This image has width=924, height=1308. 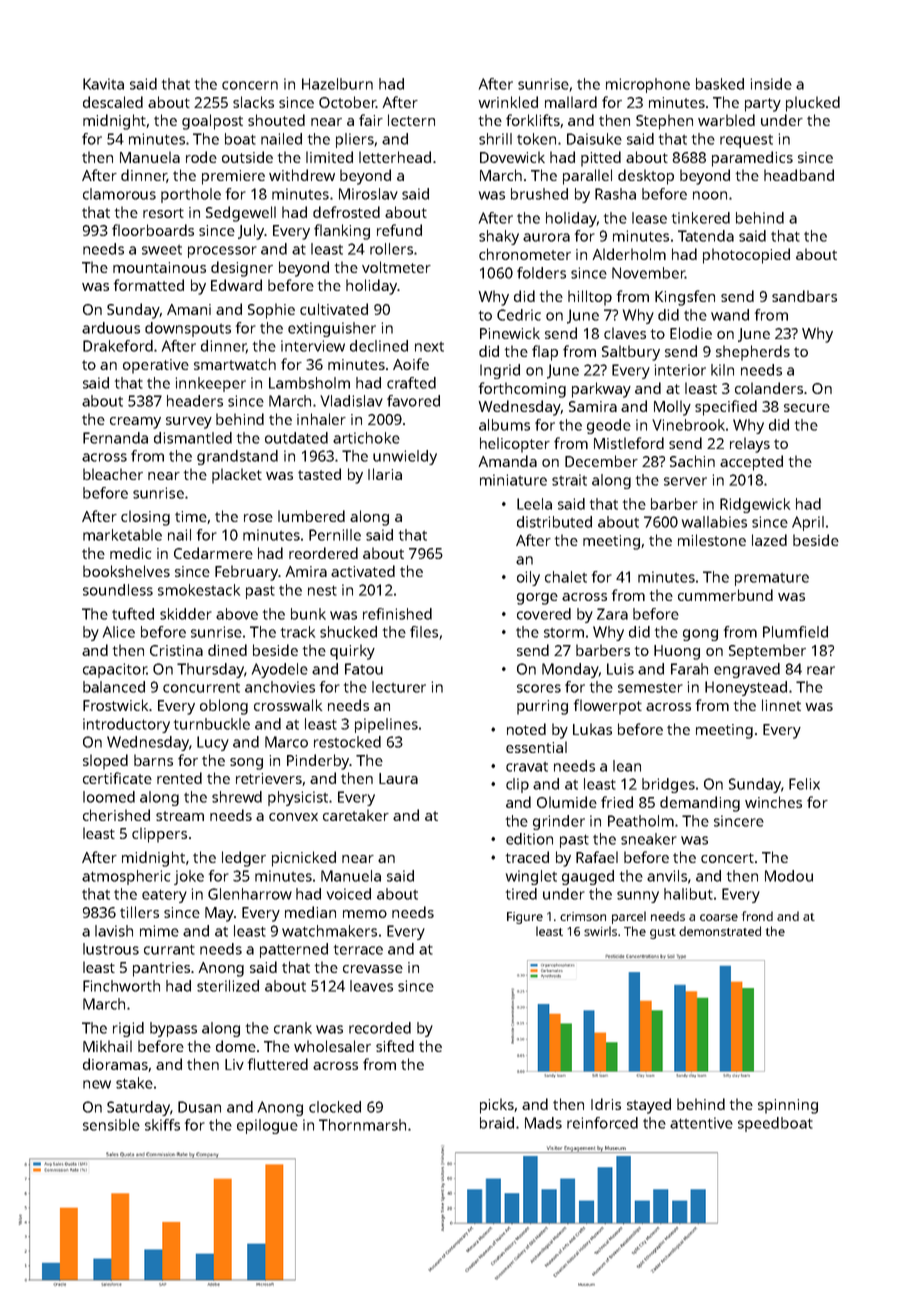 I want to click on formatted, so click(x=149, y=285).
